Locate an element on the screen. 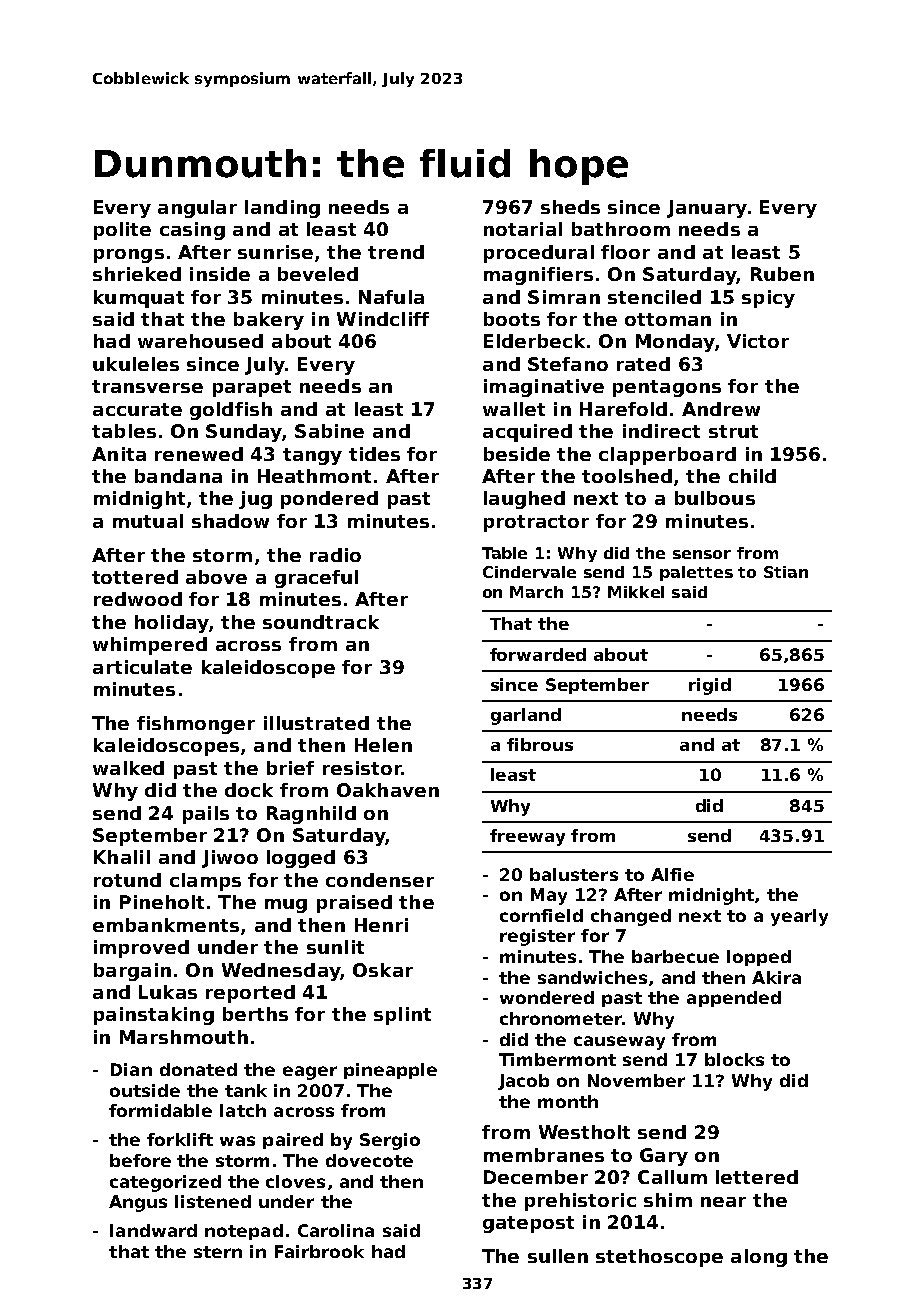 Image resolution: width=924 pixels, height=1314 pixels. donated is located at coordinates (198, 1069).
